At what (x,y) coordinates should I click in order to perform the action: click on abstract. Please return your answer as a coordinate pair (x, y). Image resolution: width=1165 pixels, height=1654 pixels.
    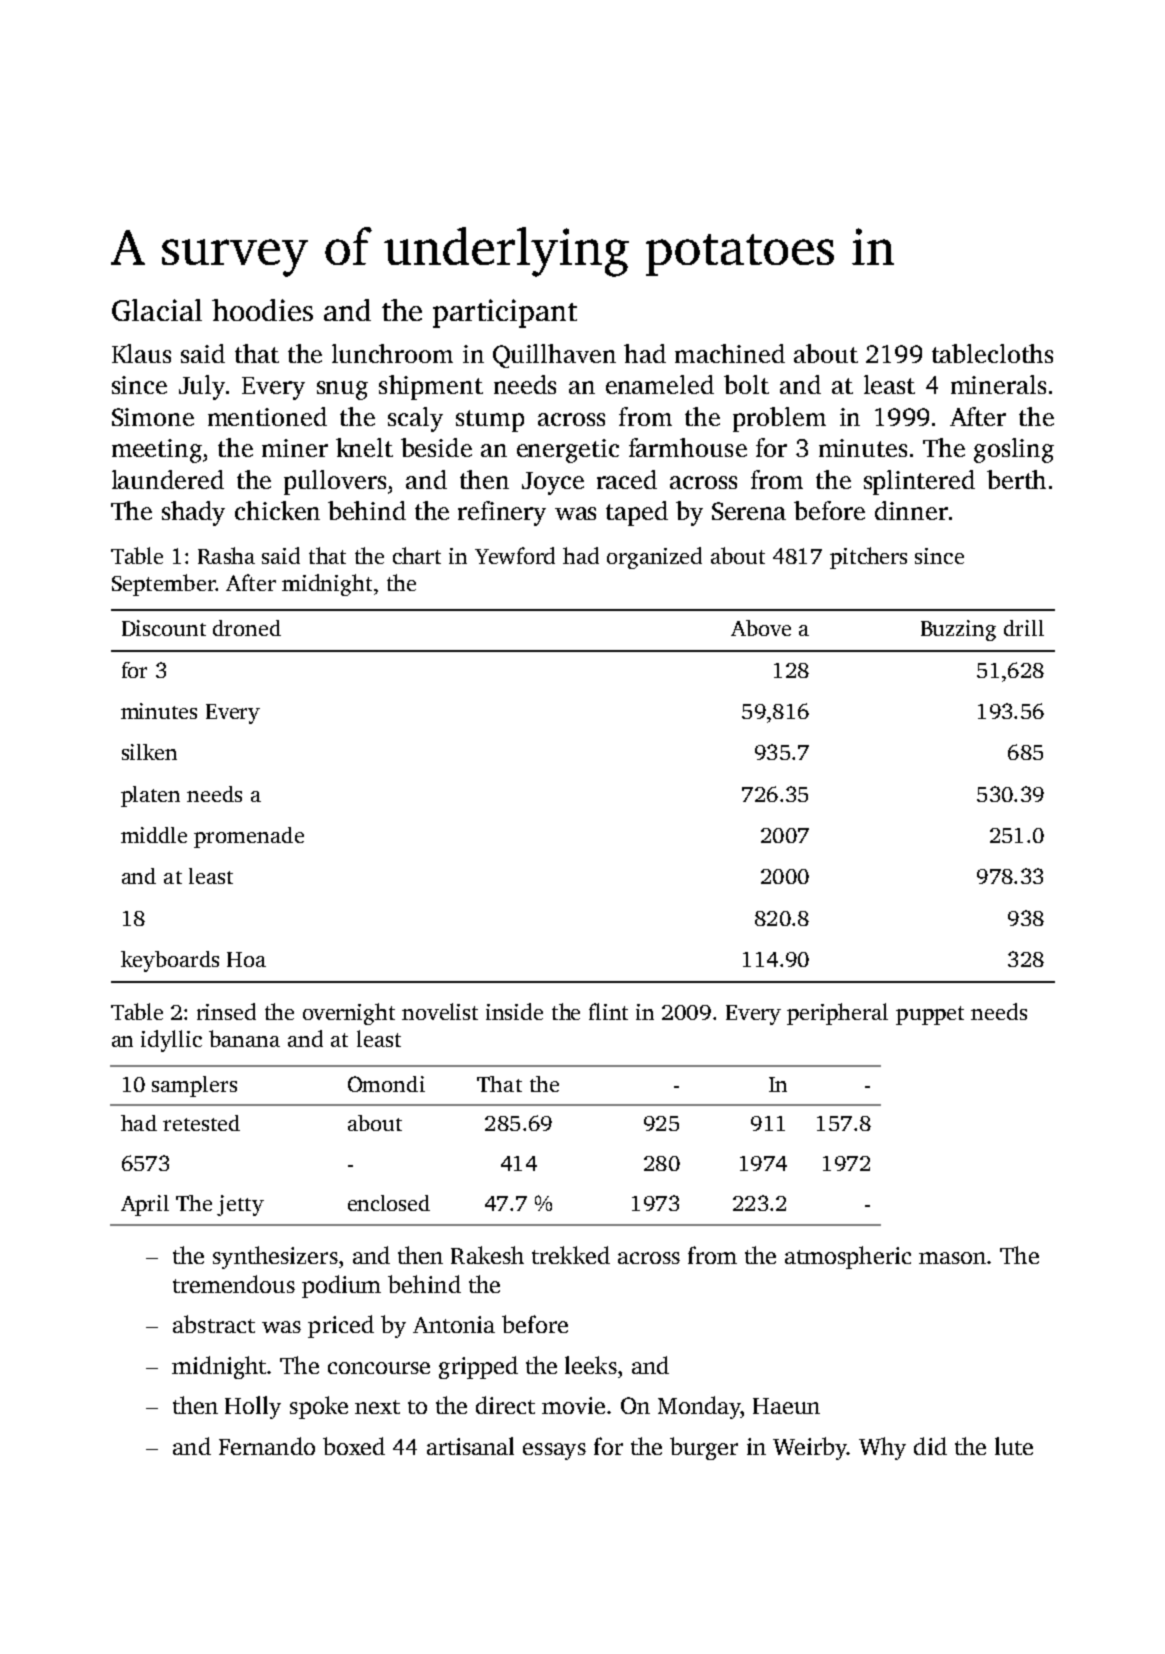
    Looking at the image, I should click on (214, 1324).
